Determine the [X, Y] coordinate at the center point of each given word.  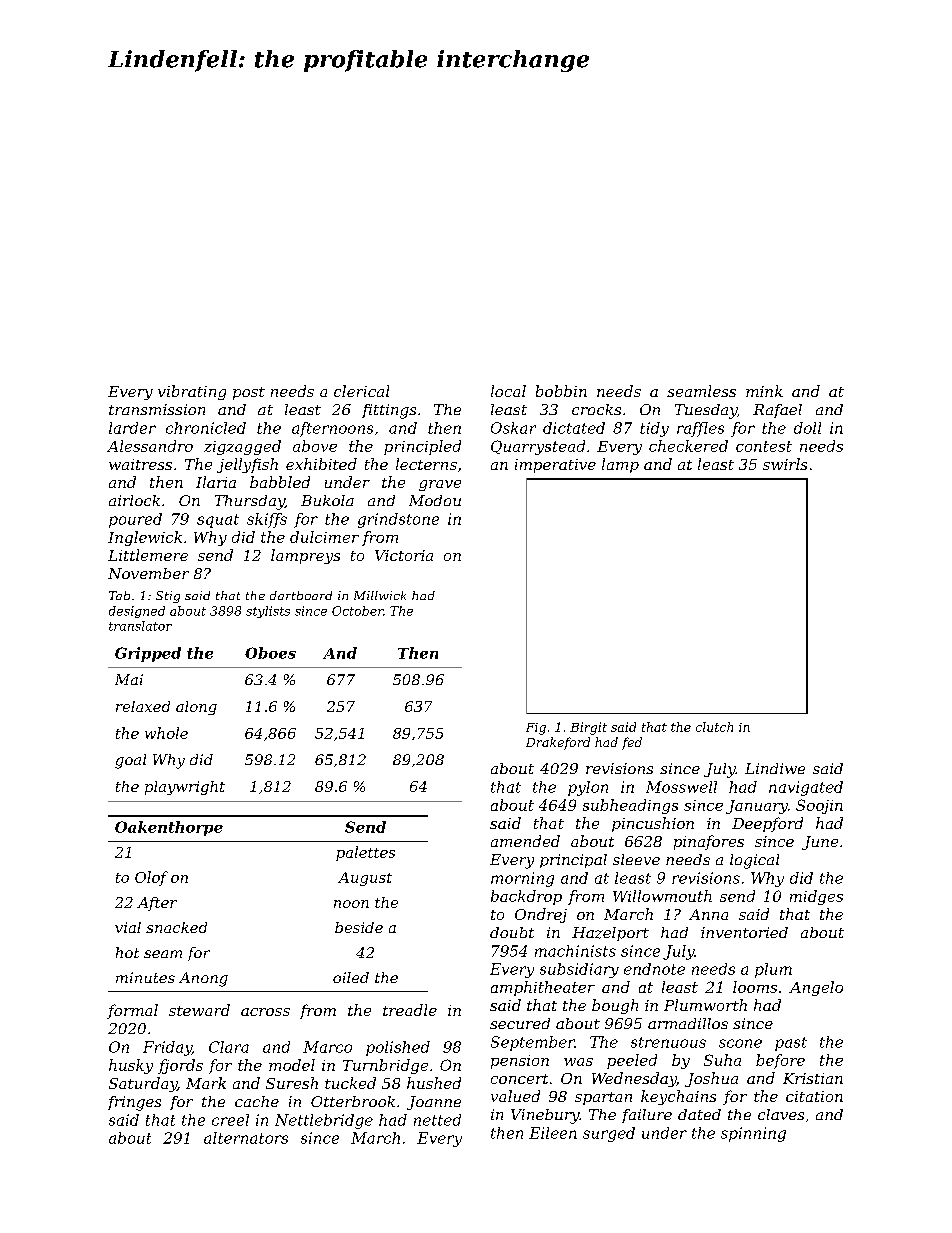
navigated [806, 788]
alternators [246, 1138]
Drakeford [558, 743]
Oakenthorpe [169, 828]
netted [437, 1120]
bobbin [561, 391]
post [249, 393]
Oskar [513, 428]
